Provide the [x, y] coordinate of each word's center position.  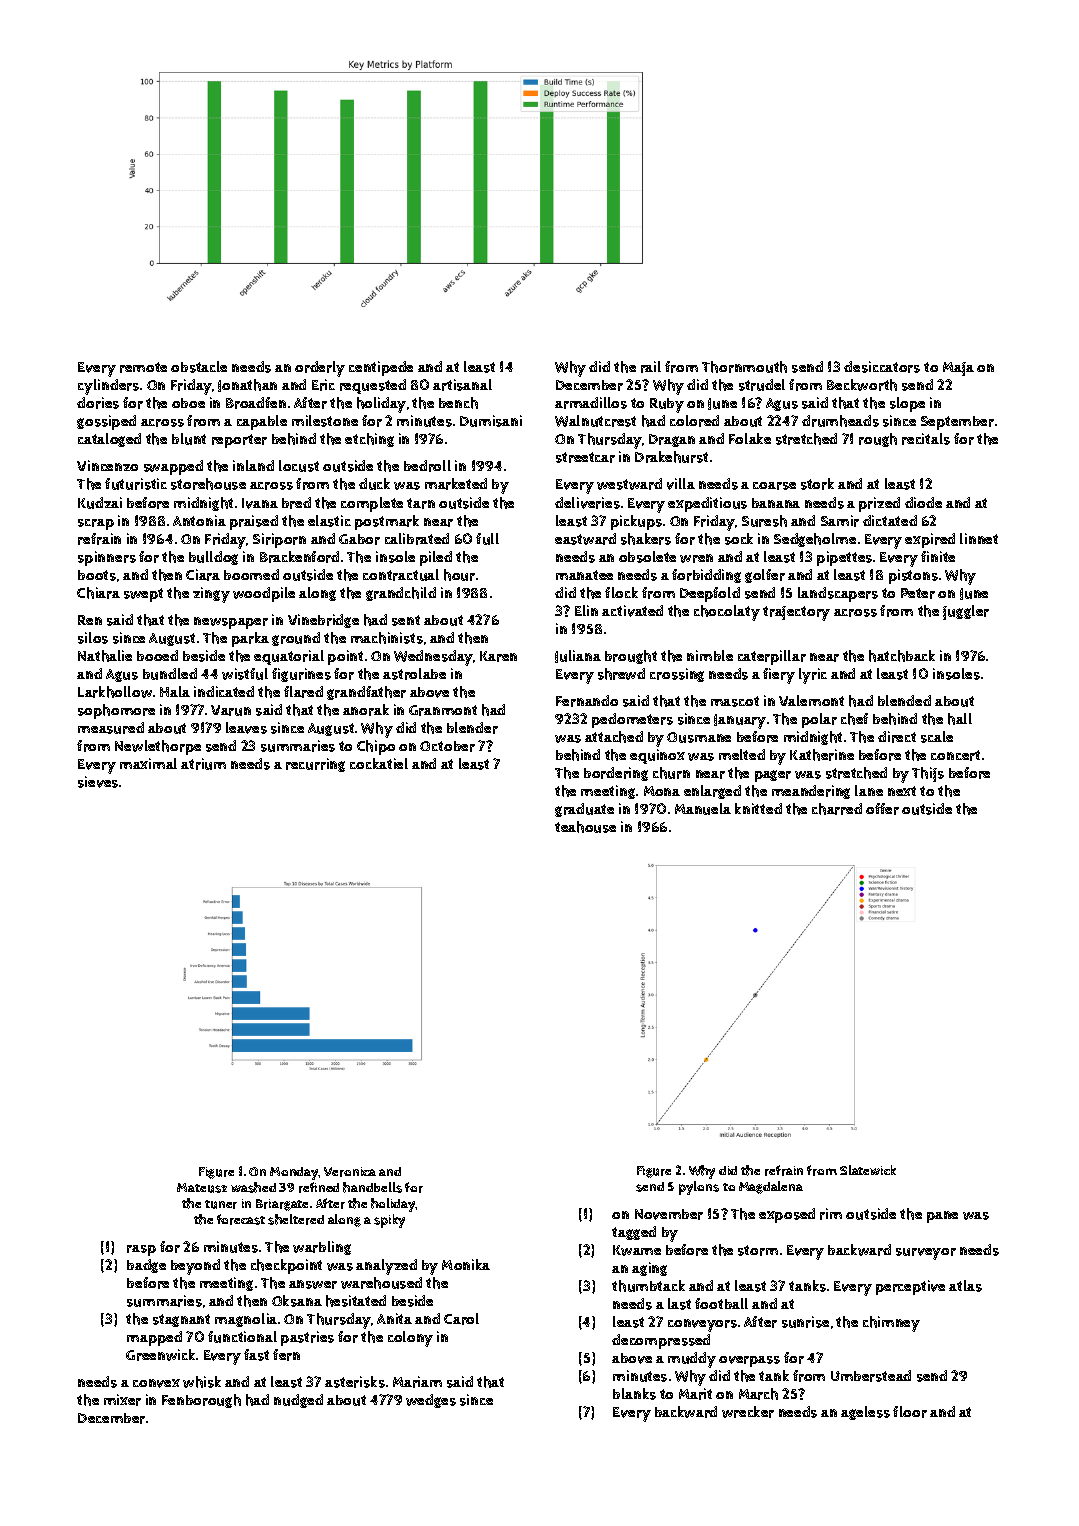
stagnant [181, 1320]
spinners [107, 558]
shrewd [621, 674]
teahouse [585, 827]
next [902, 791]
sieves [98, 782]
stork [817, 484]
